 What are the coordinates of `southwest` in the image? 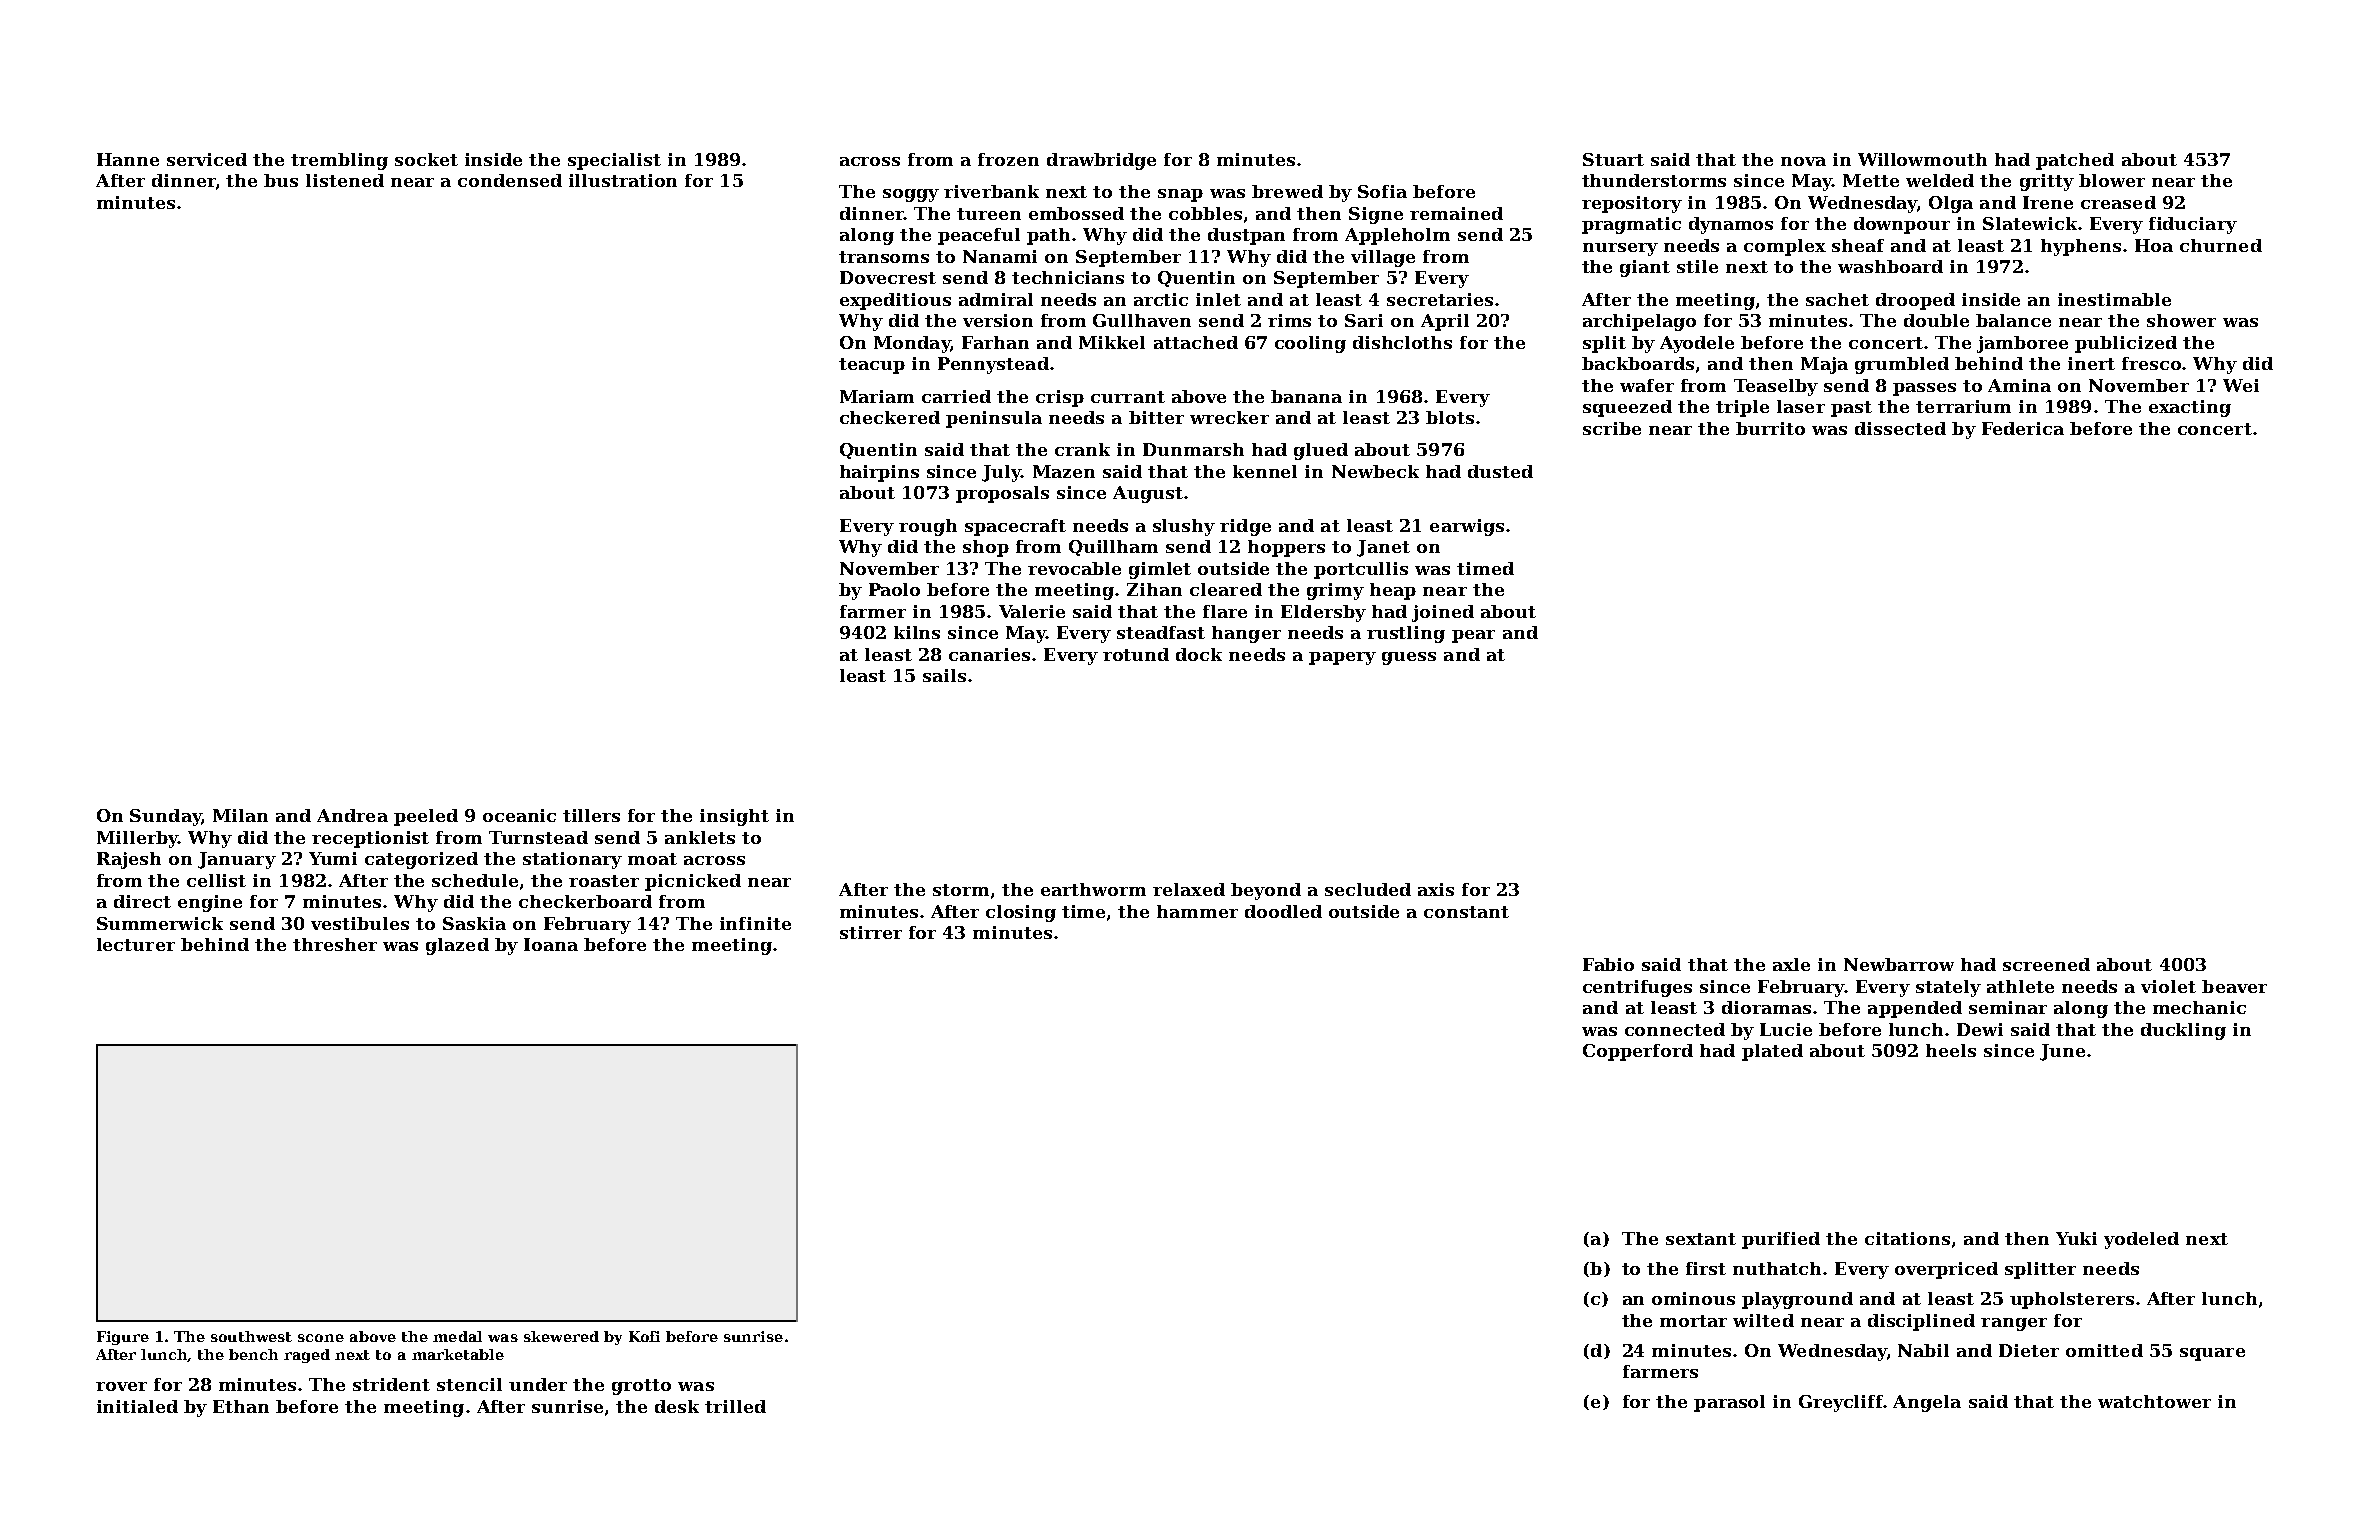 It's located at (251, 1336).
